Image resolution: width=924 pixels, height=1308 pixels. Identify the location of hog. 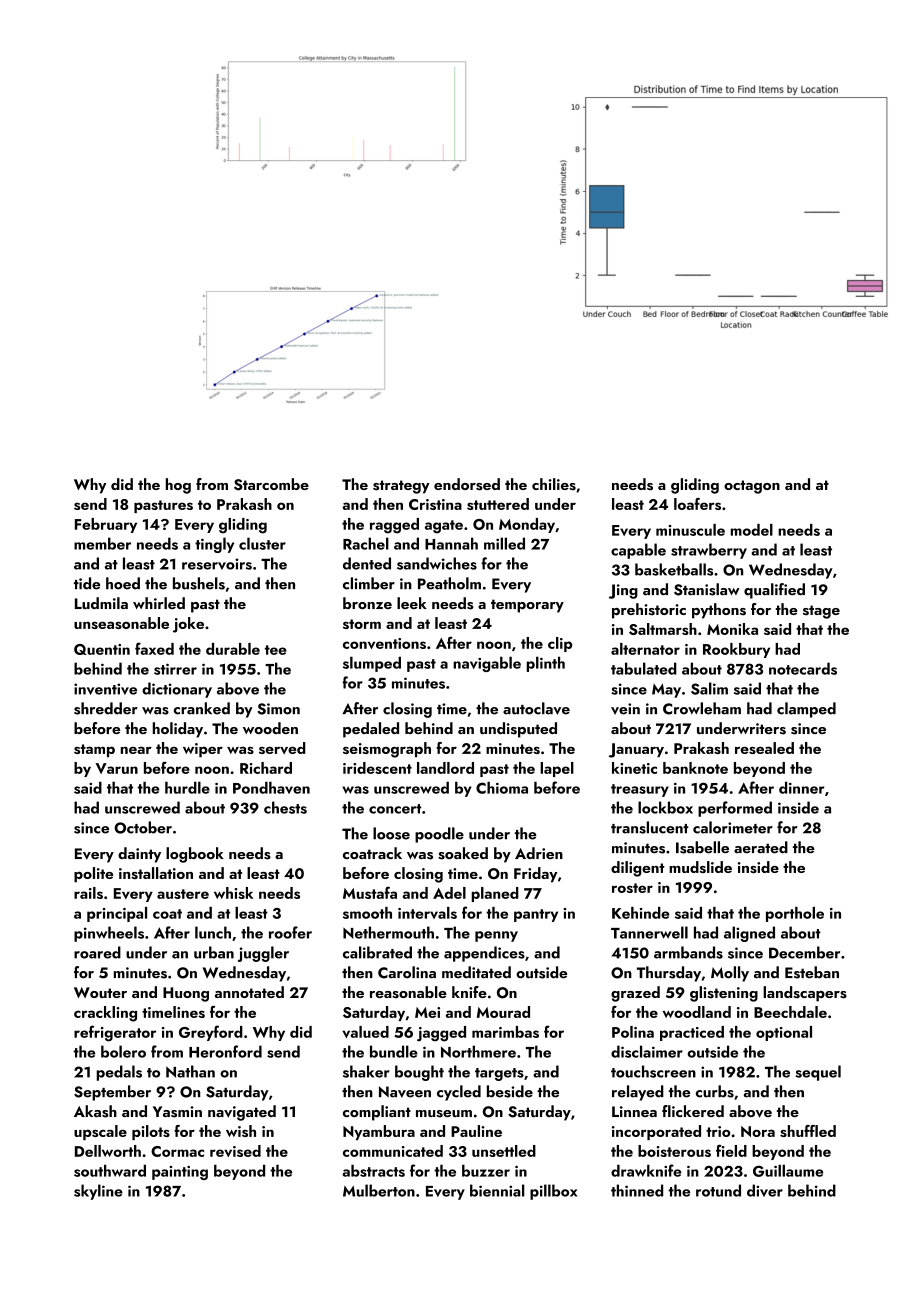
(178, 486).
